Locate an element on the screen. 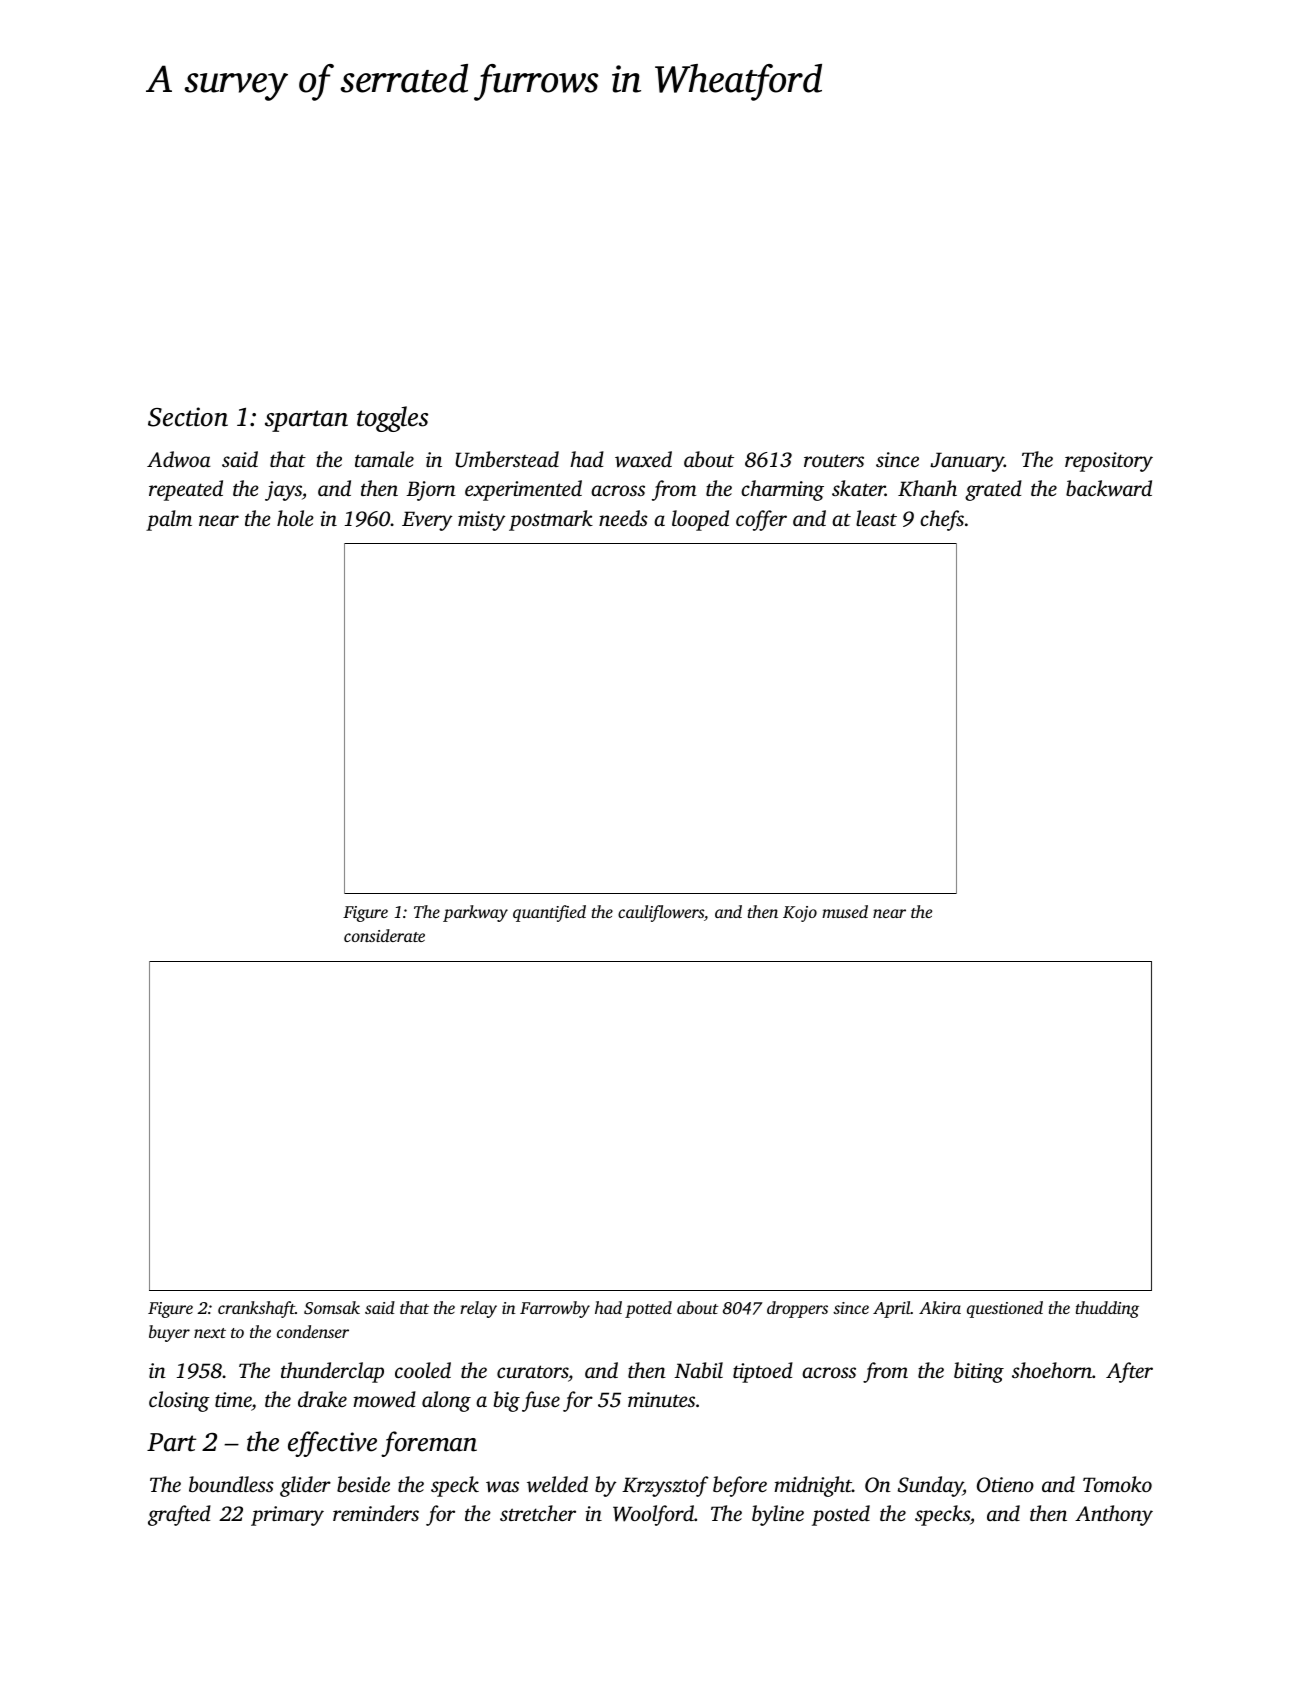 The image size is (1301, 1683). chefs is located at coordinates (942, 520).
